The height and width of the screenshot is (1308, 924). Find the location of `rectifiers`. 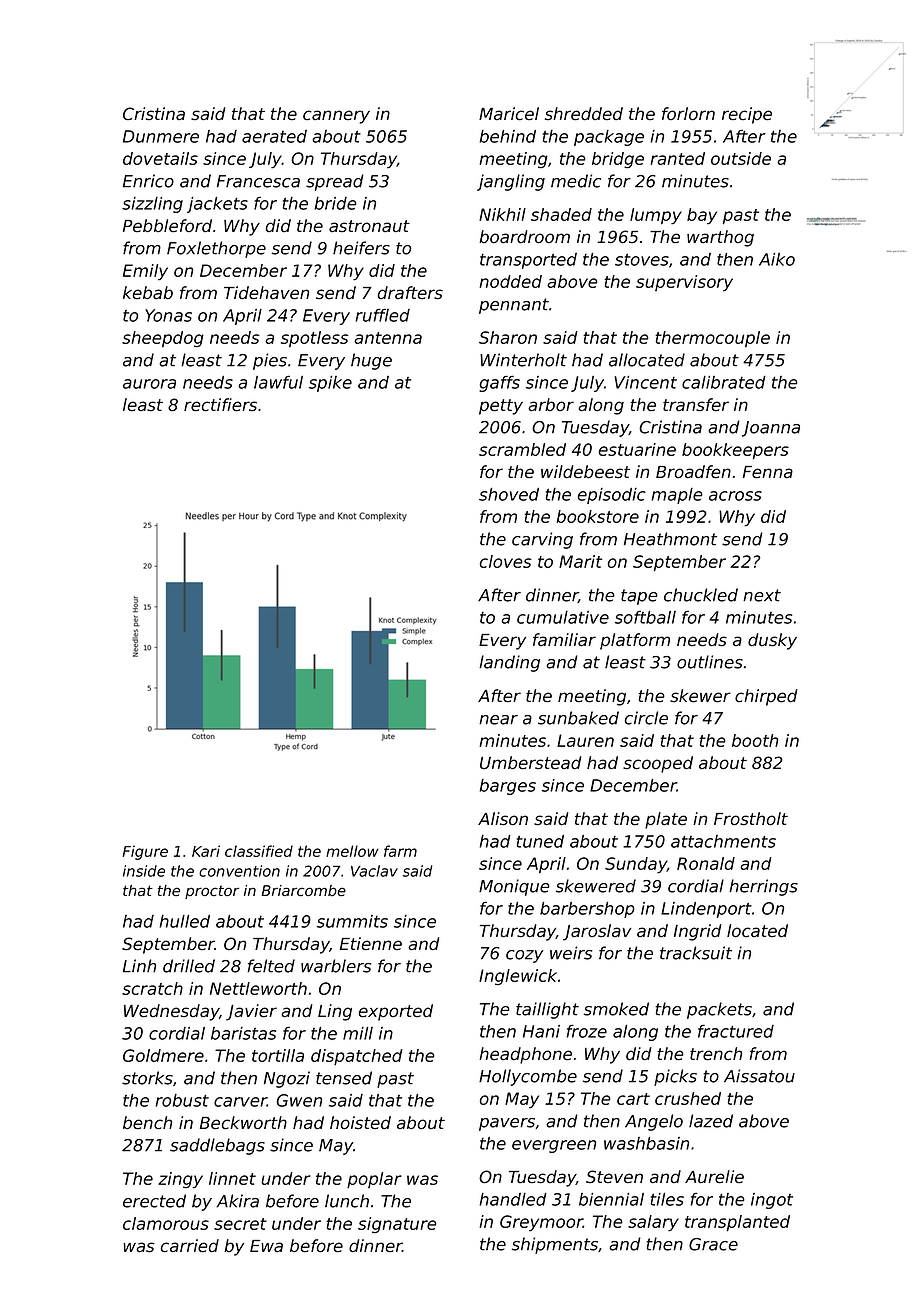

rectifiers is located at coordinates (220, 405).
